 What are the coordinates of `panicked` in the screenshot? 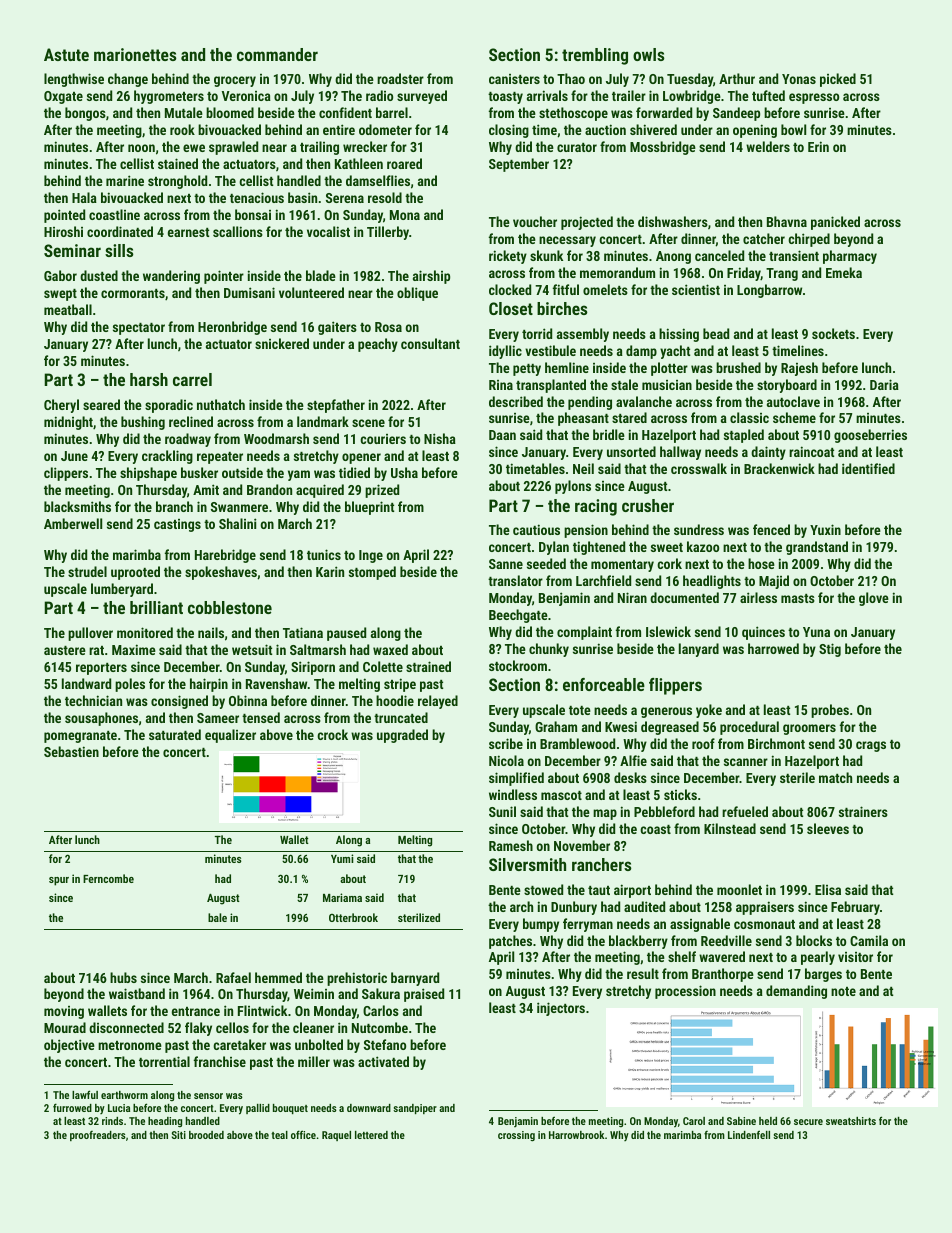 It's located at (835, 223).
